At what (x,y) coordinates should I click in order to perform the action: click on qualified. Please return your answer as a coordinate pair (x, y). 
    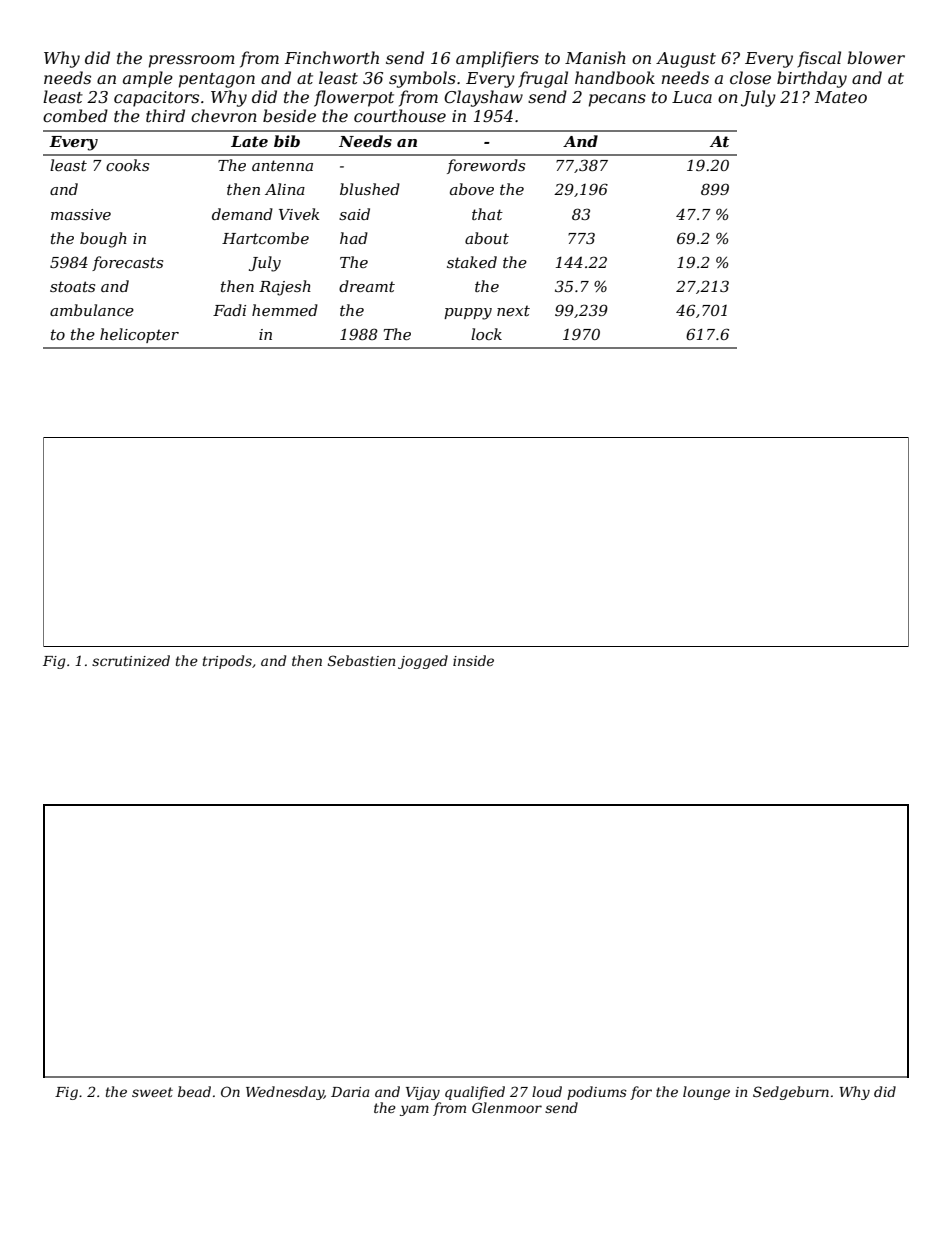
    Looking at the image, I should click on (475, 1093).
